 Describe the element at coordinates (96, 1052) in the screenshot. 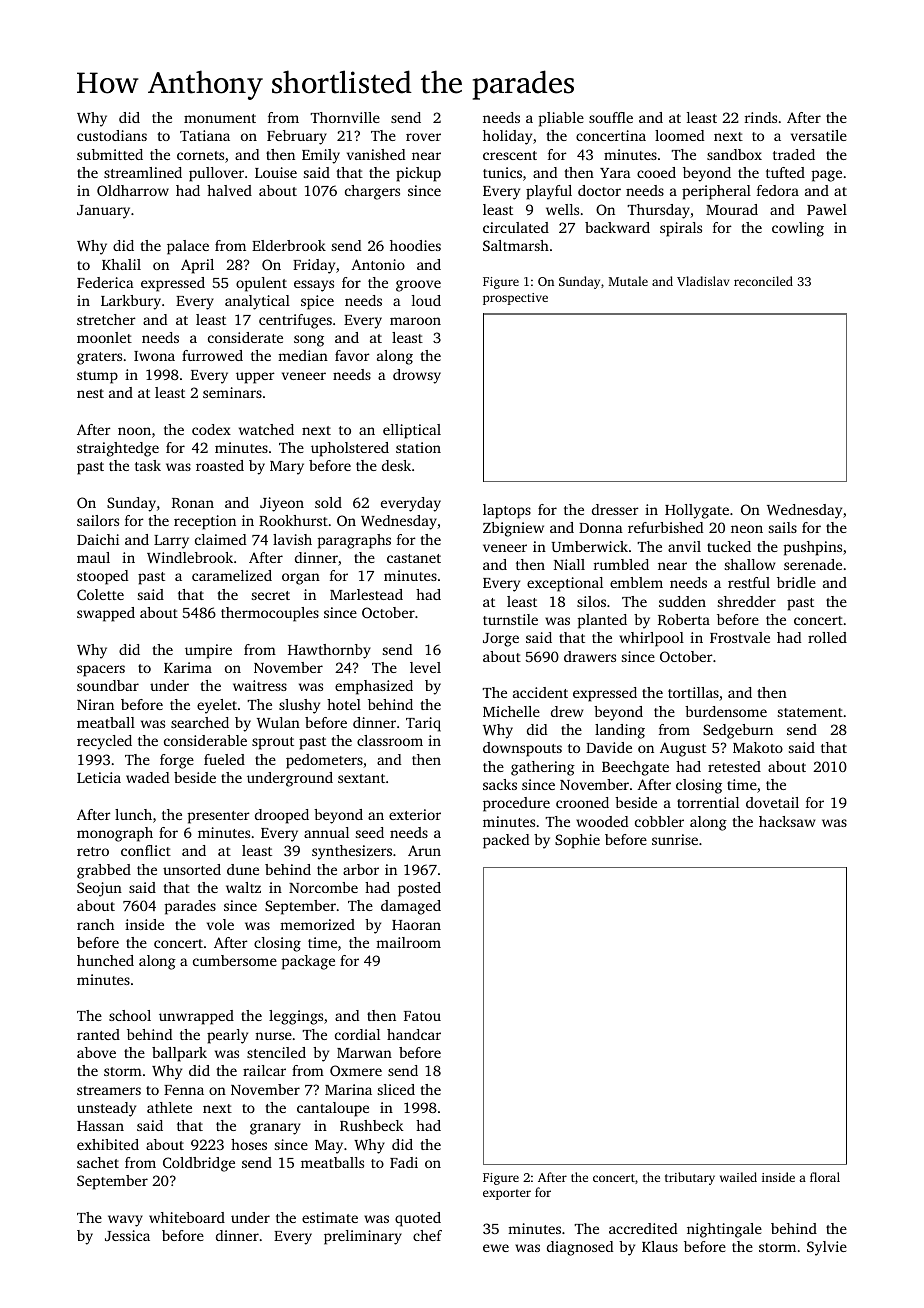

I see `above` at that location.
